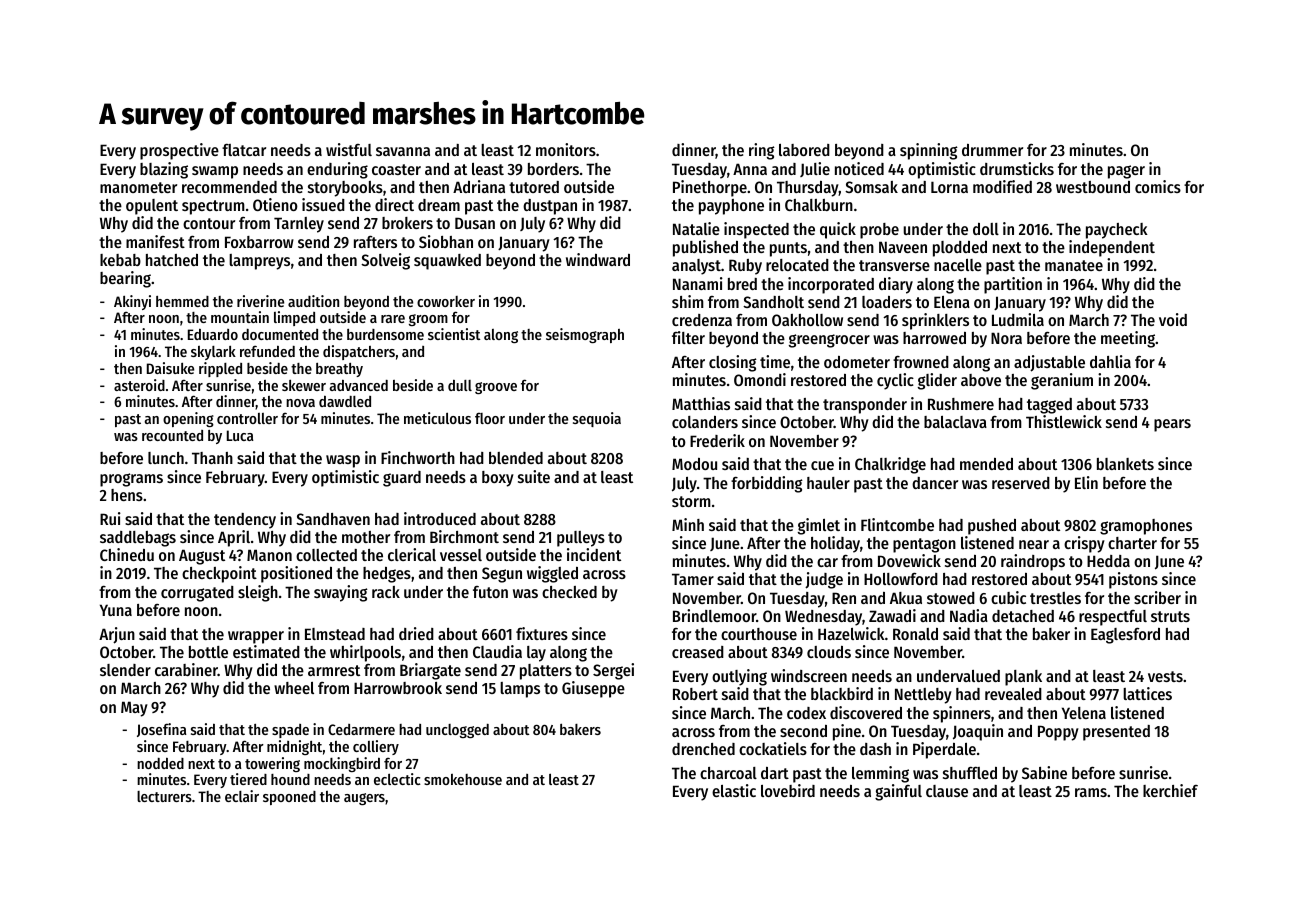 Image resolution: width=1308 pixels, height=924 pixels. Describe the element at coordinates (714, 615) in the screenshot. I see `Brindlemoor` at that location.
